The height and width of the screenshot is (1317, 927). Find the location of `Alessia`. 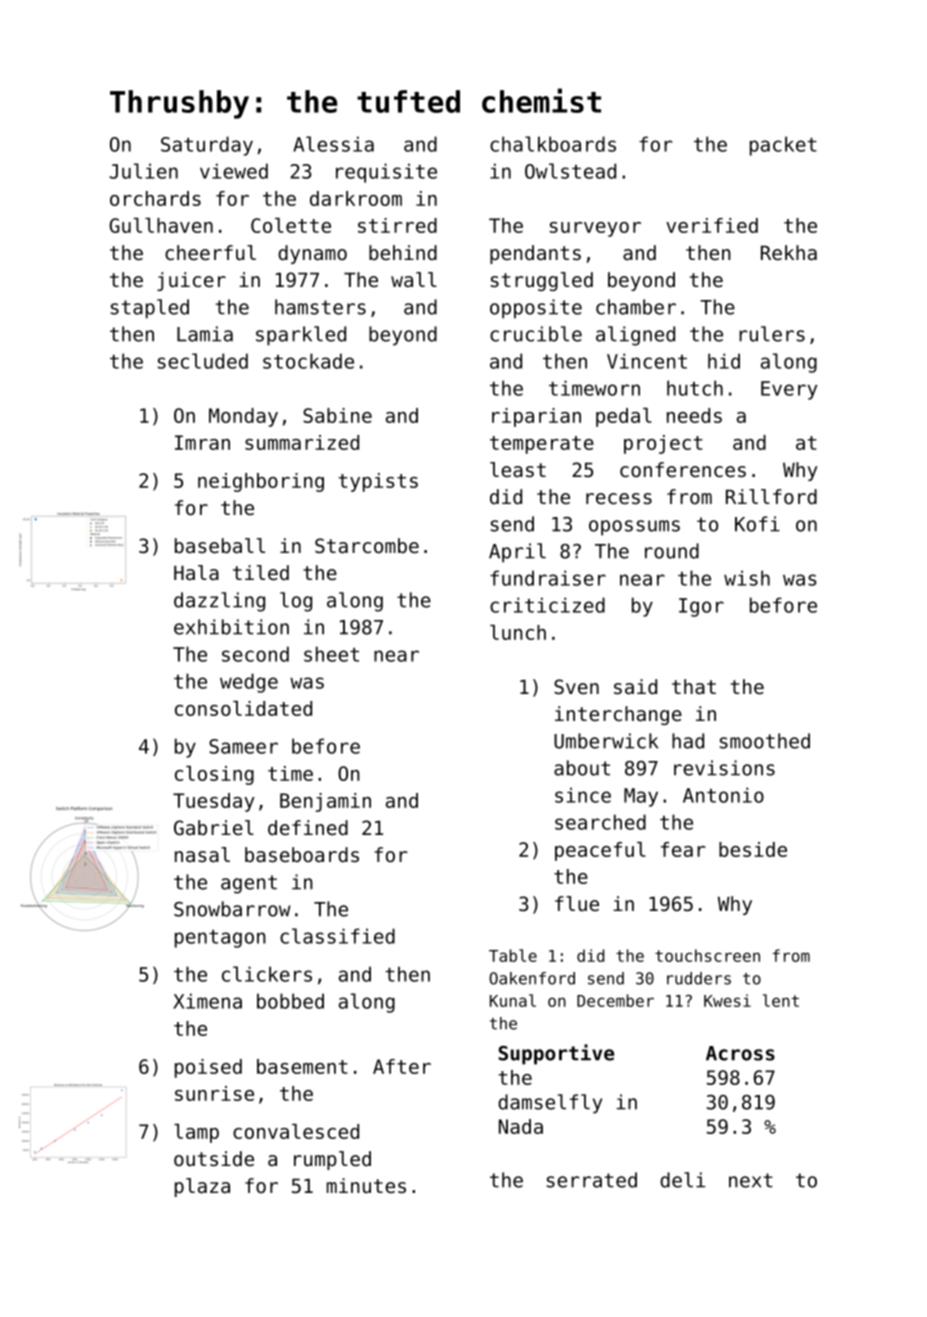

Alessia is located at coordinates (333, 144).
